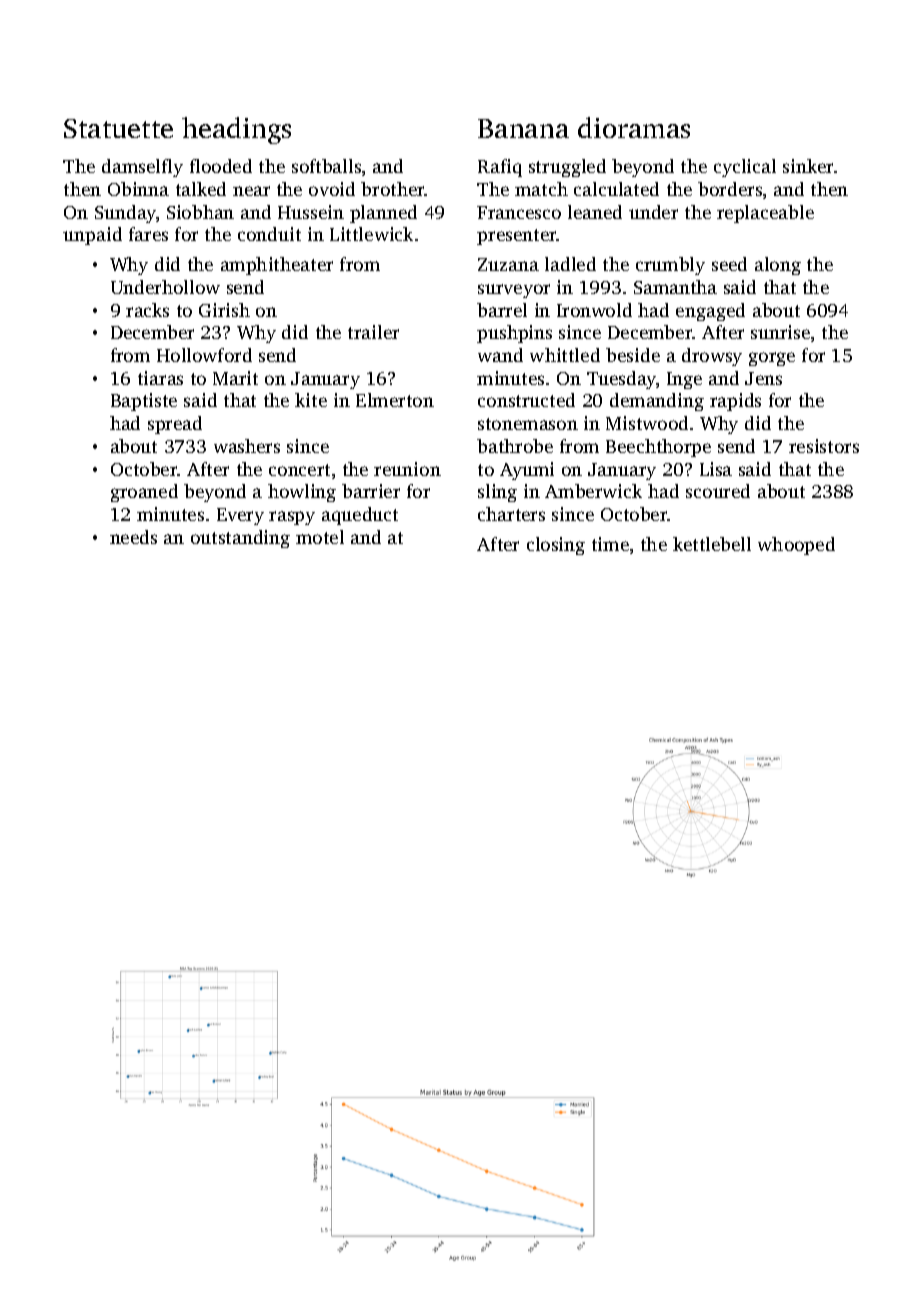  I want to click on resistors, so click(824, 446).
